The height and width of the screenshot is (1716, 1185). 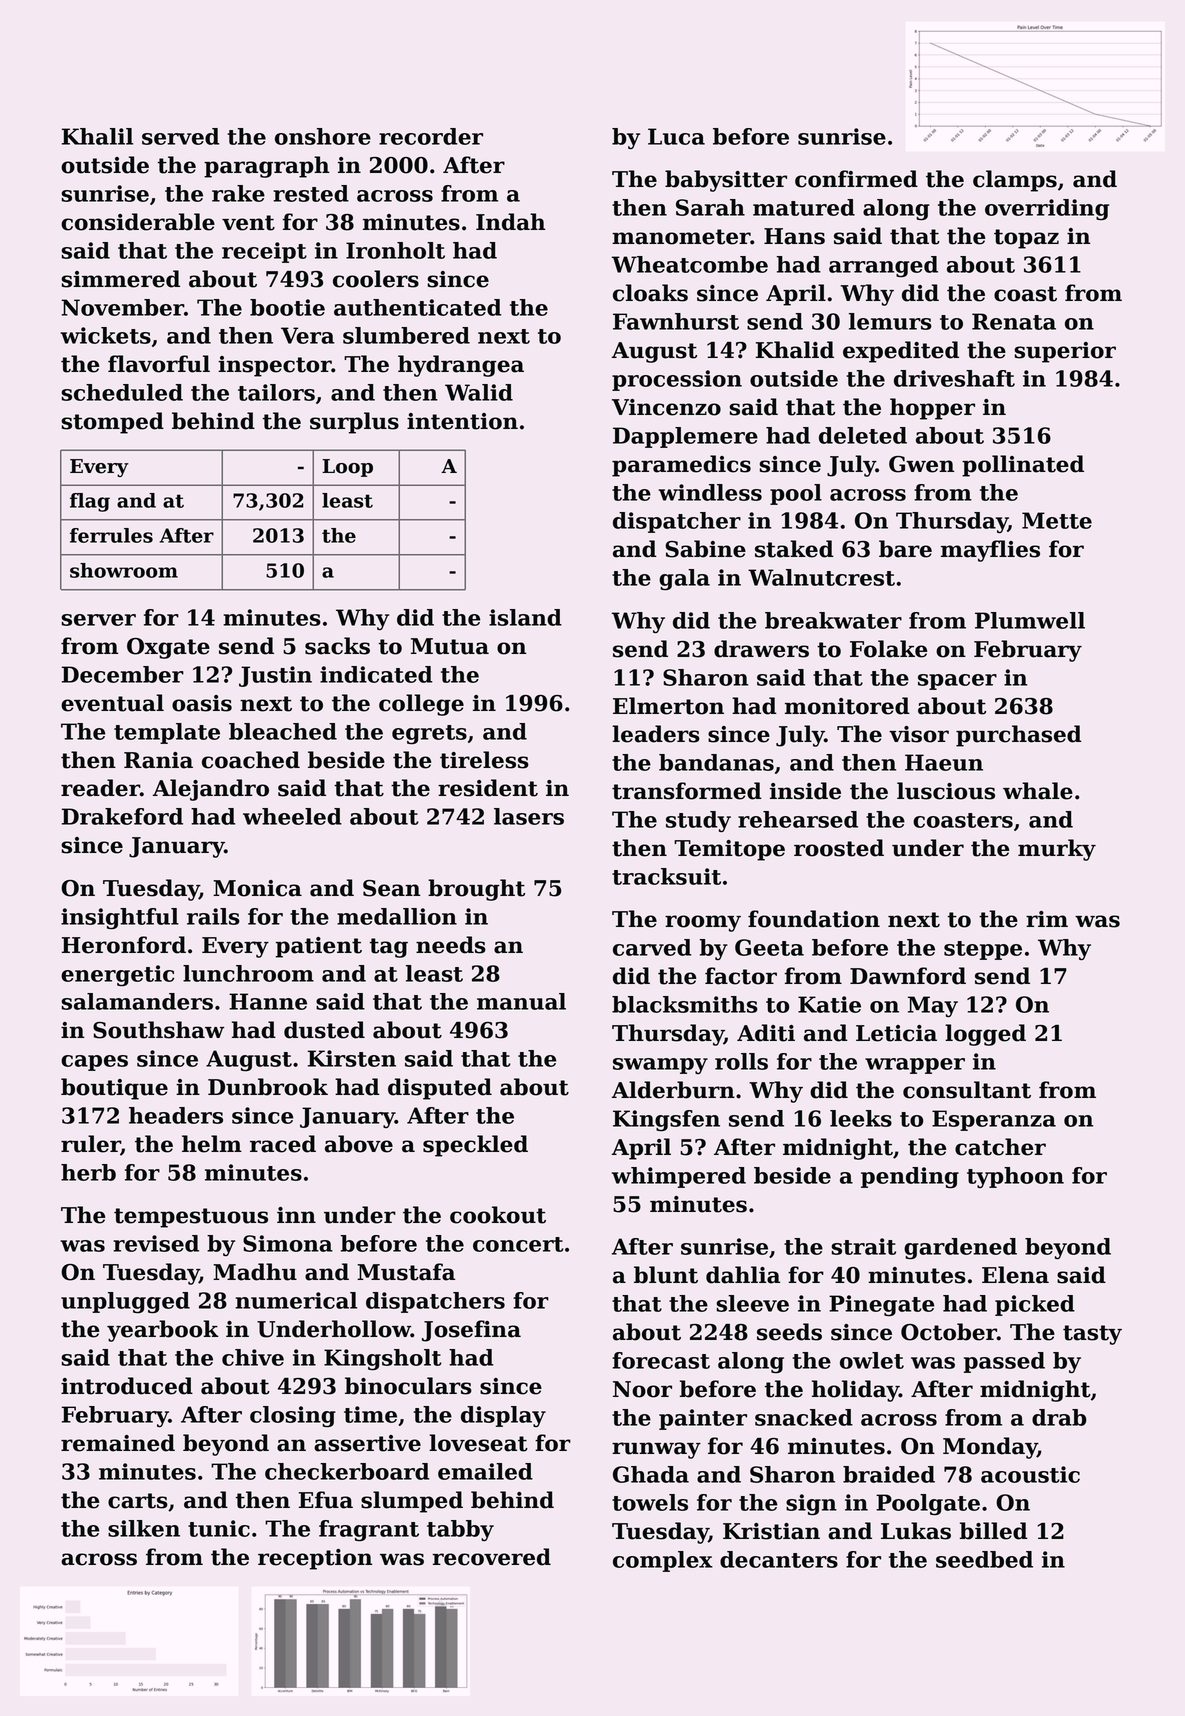 I want to click on simmered, so click(x=120, y=279).
